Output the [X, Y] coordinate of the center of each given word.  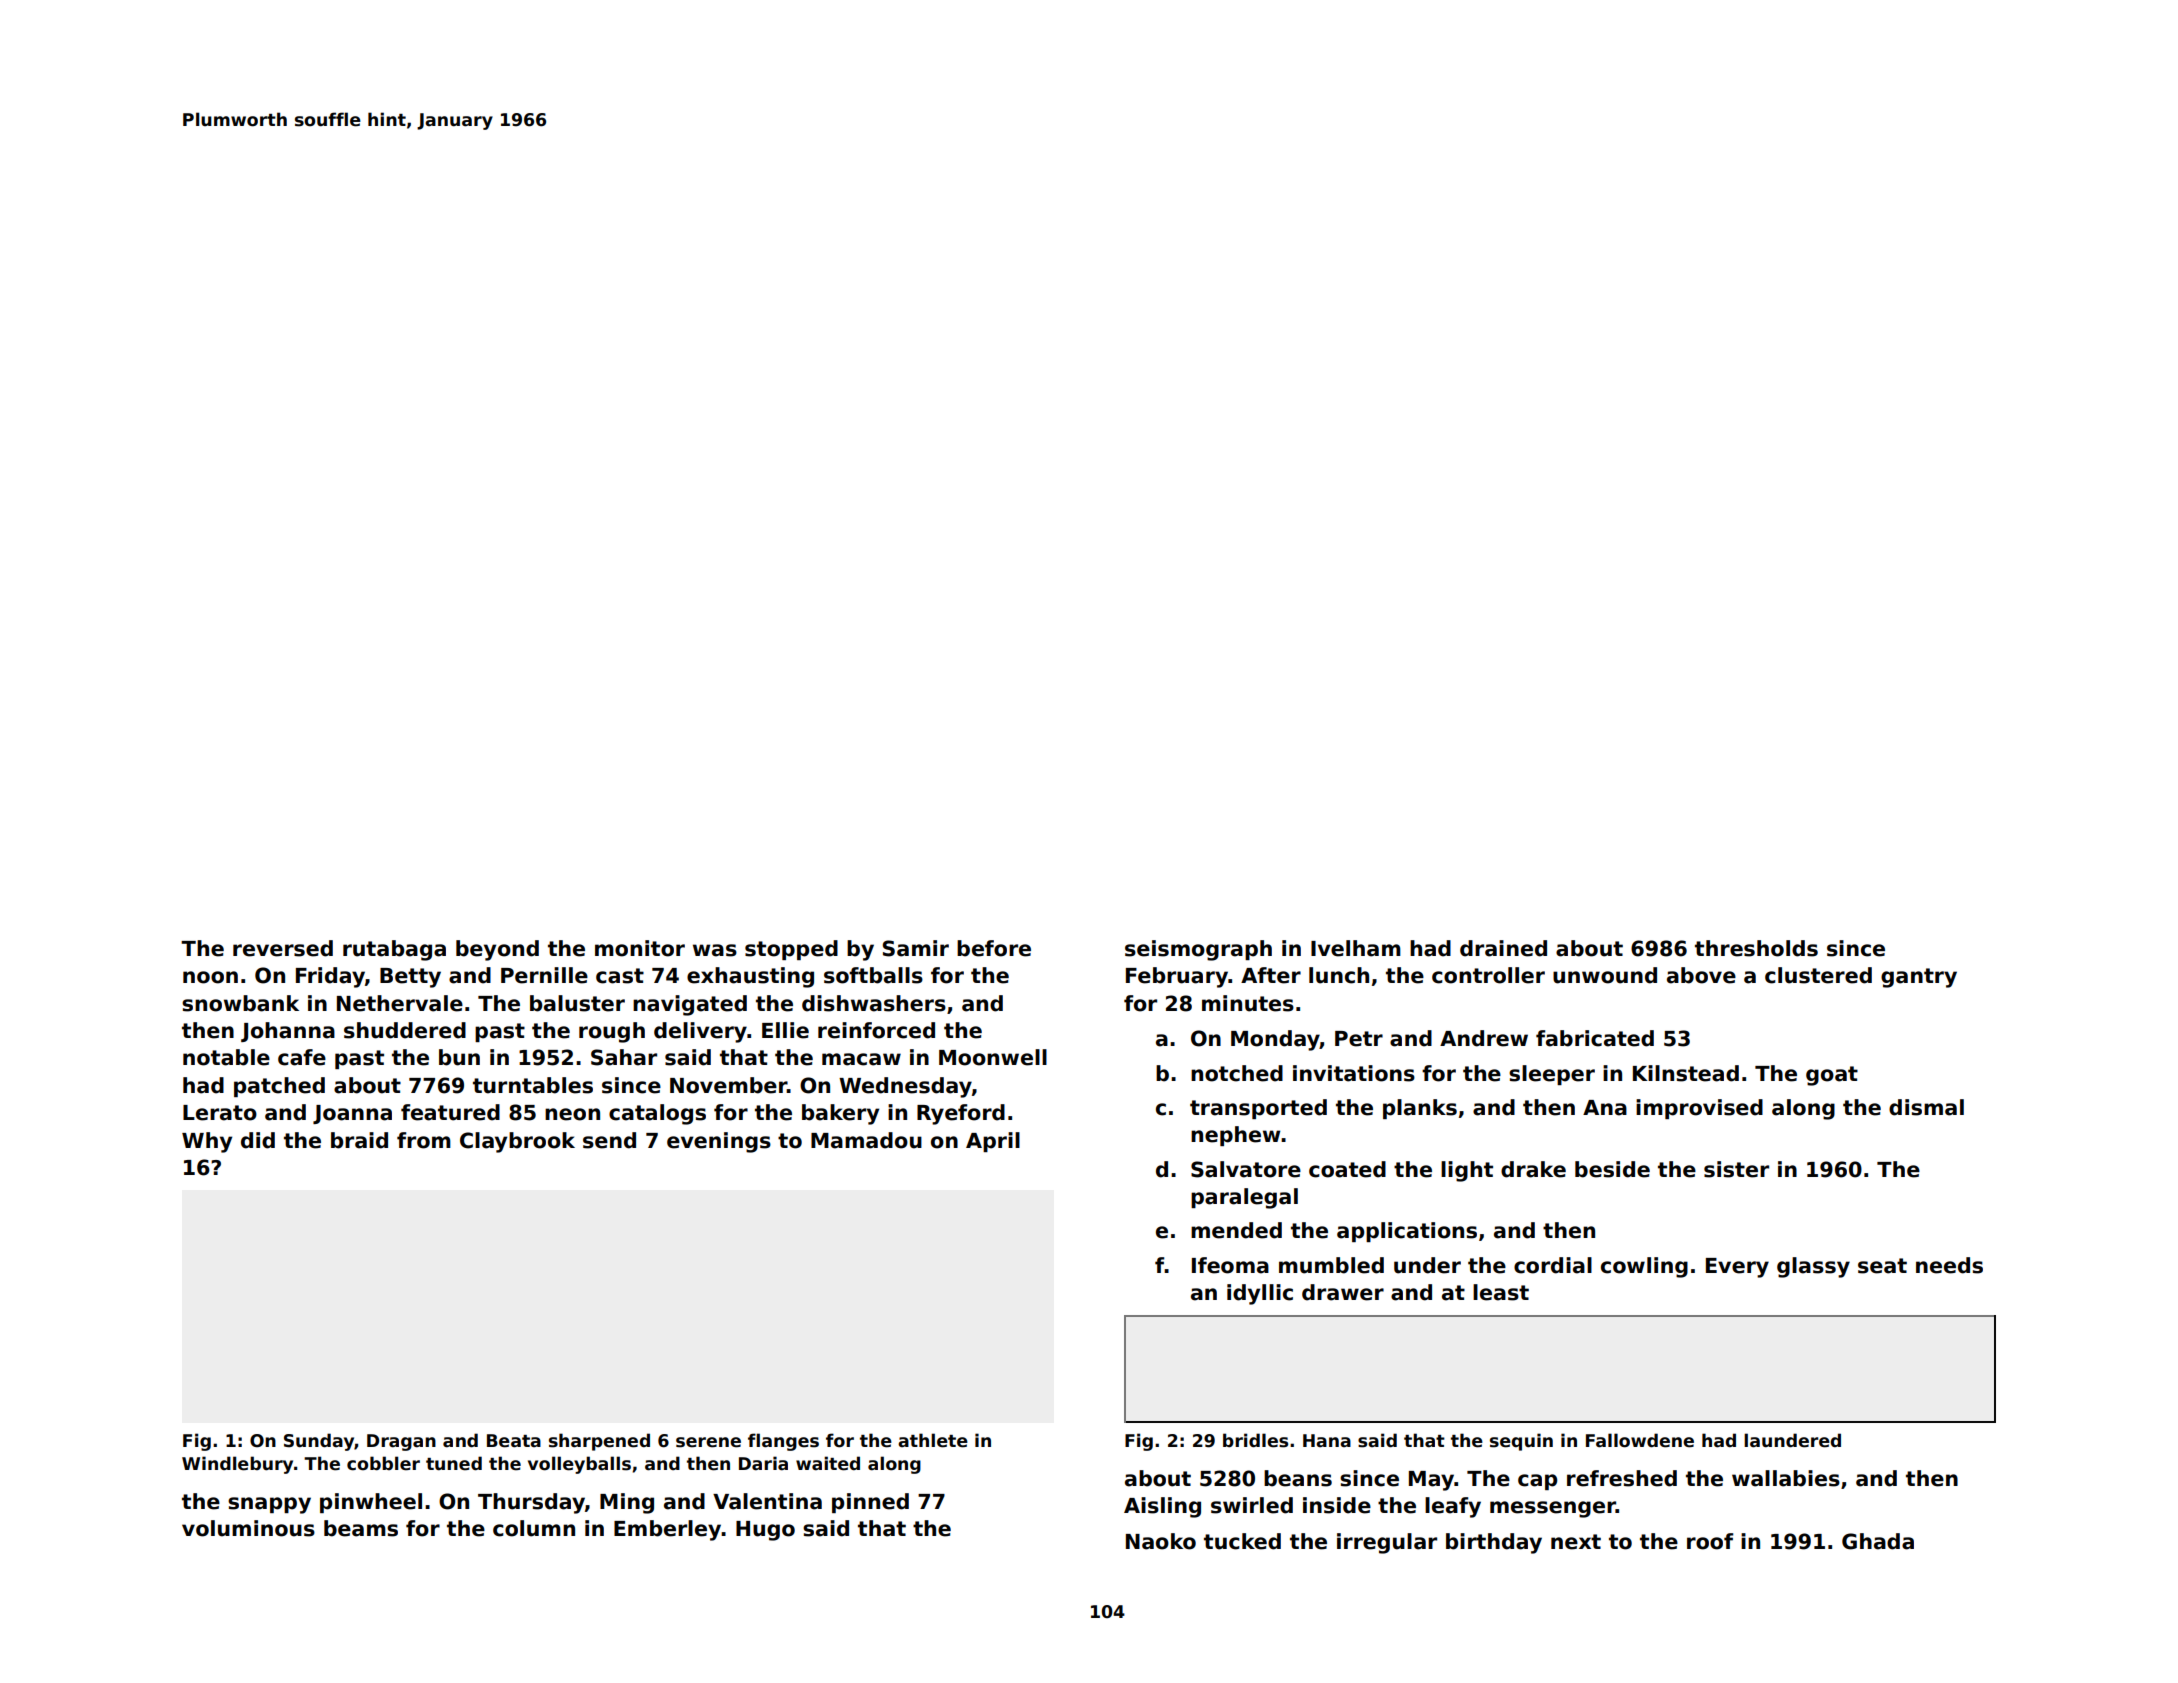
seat [1882, 1266]
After [1271, 975]
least [1501, 1292]
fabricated [1595, 1038]
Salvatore [1246, 1169]
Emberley [668, 1530]
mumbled [1331, 1265]
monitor [640, 948]
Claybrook [517, 1142]
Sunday [319, 1442]
